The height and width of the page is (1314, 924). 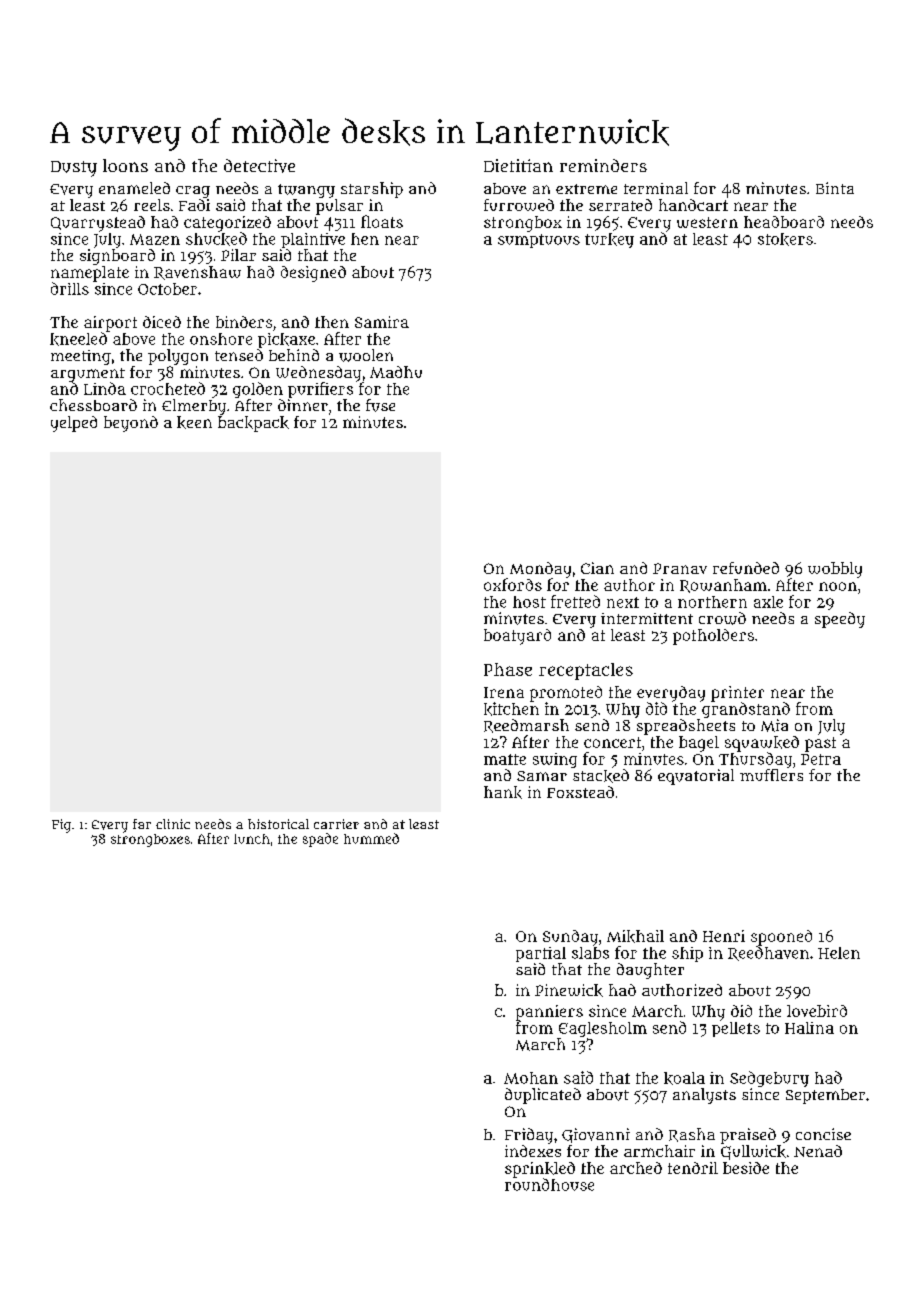 I want to click on partial, so click(x=541, y=954).
